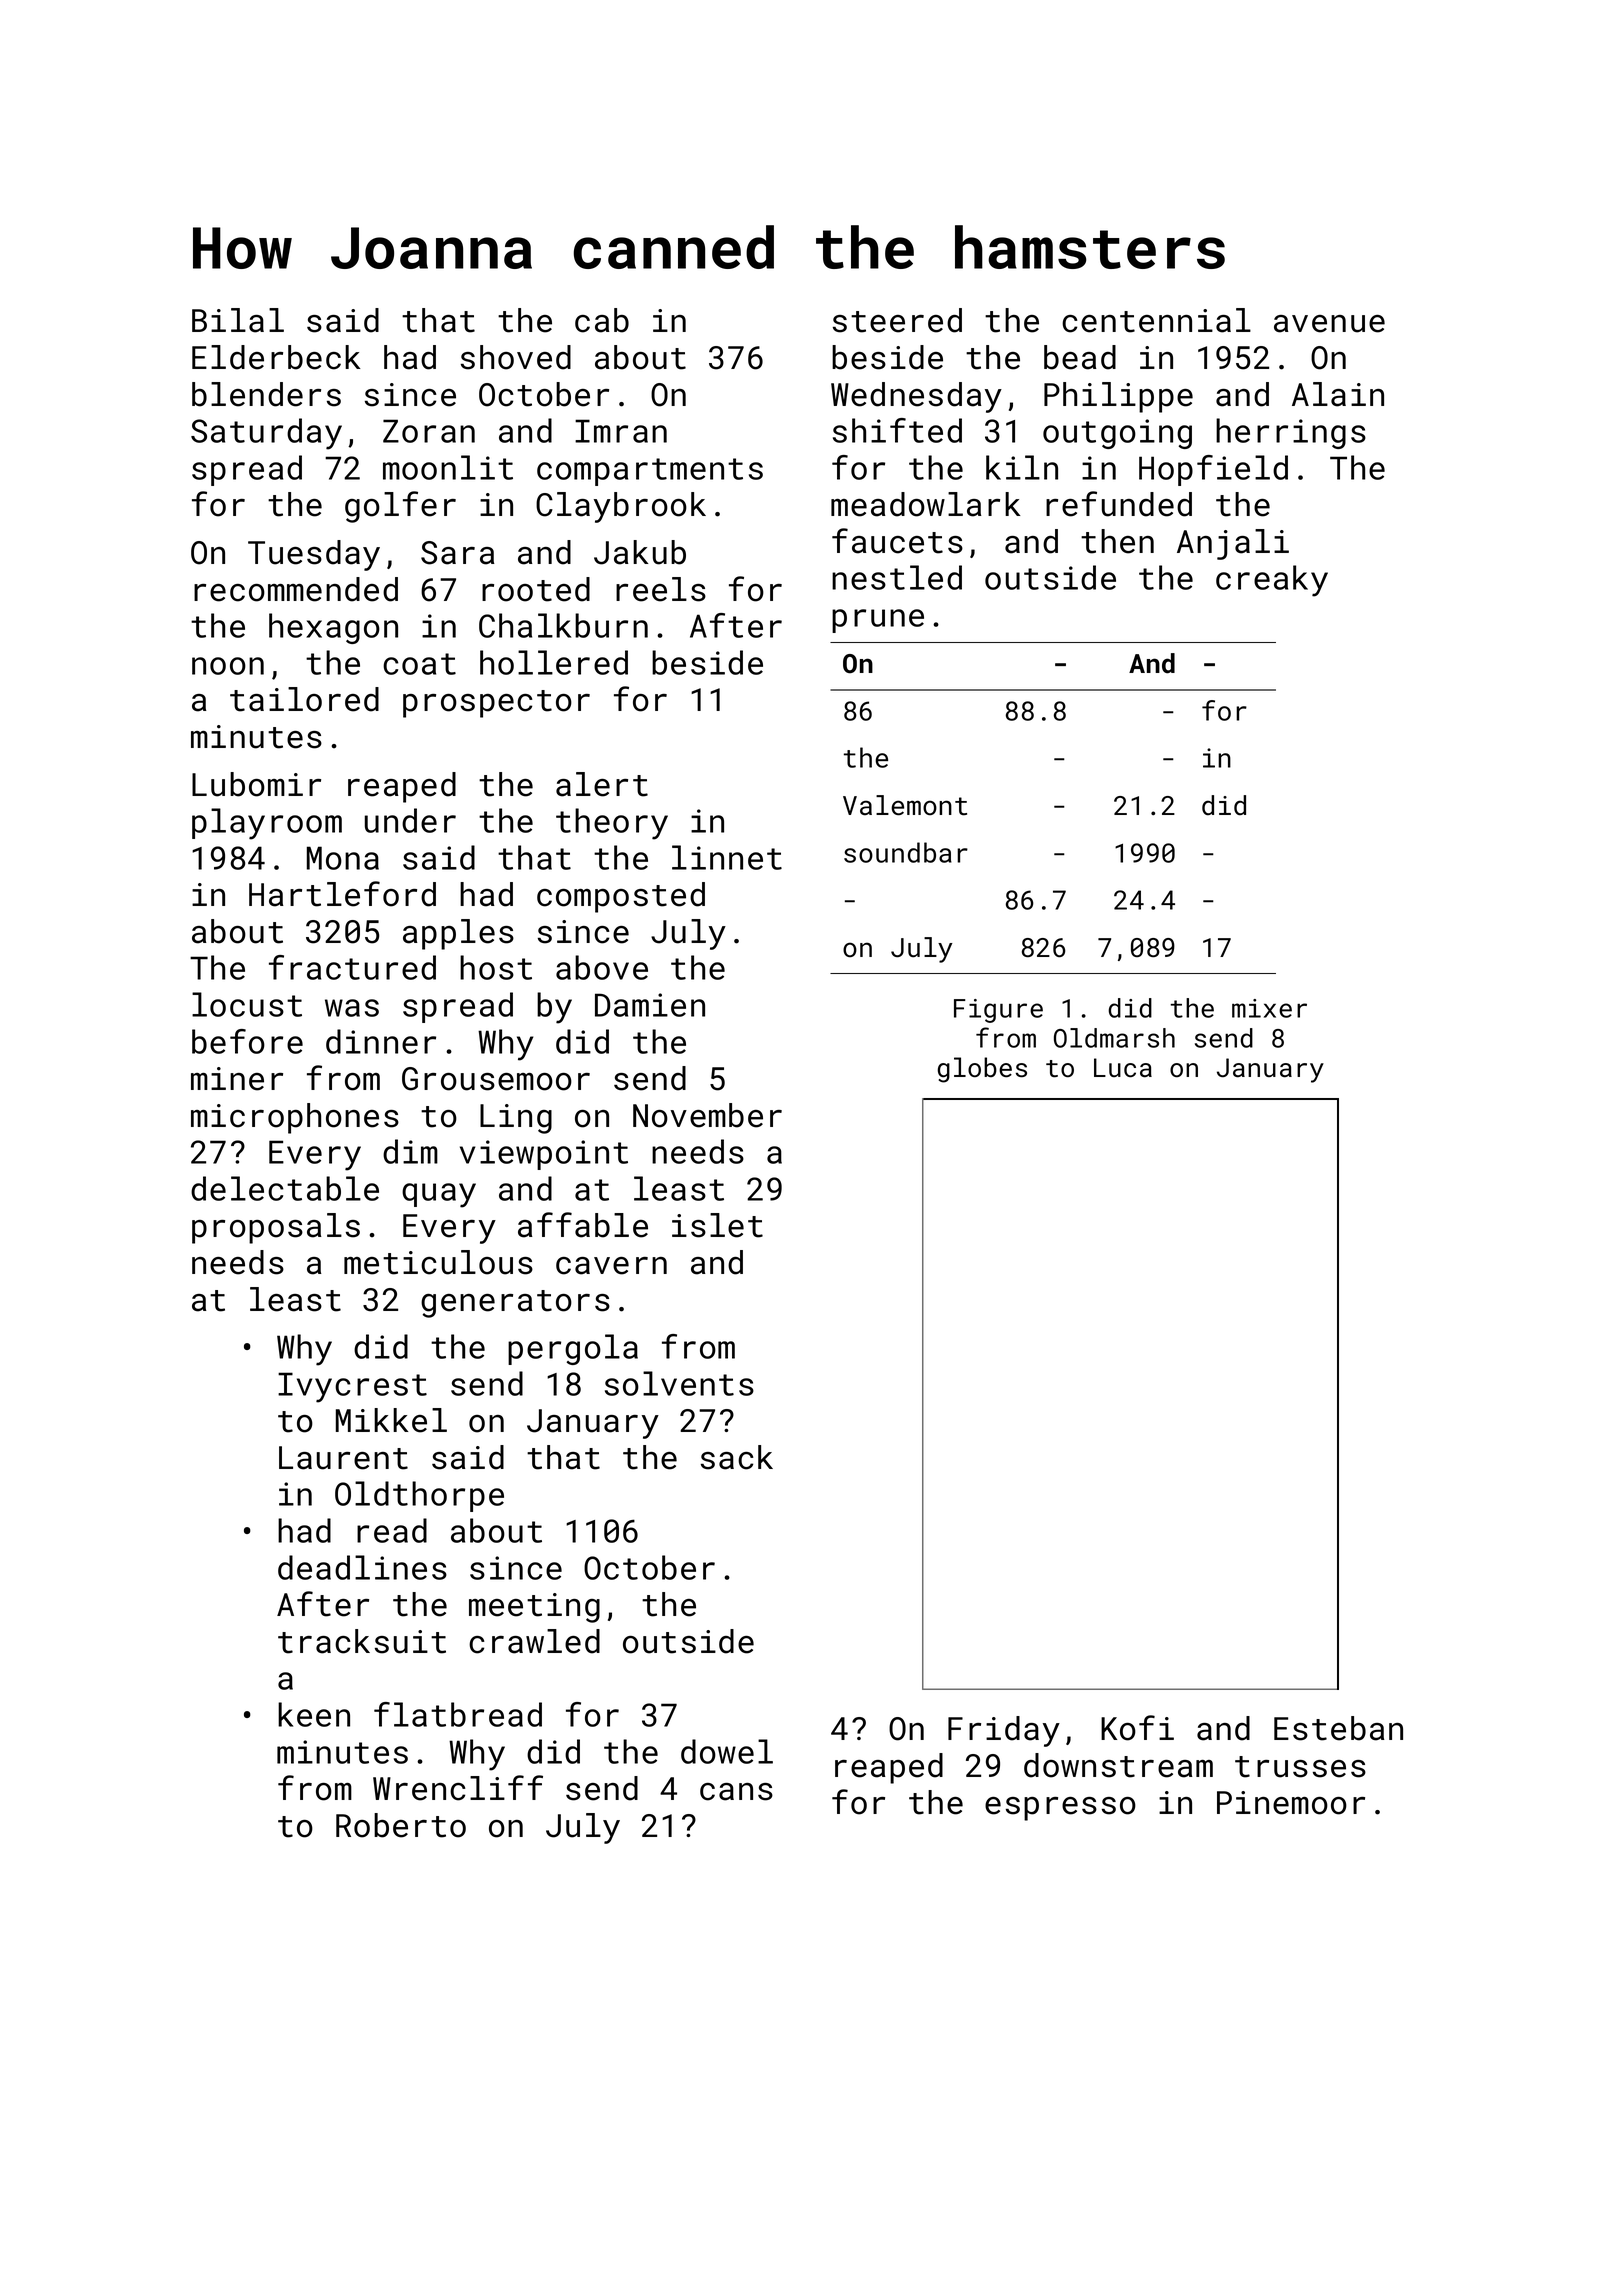 This screenshot has width=1620, height=2292. I want to click on steered, so click(897, 320).
